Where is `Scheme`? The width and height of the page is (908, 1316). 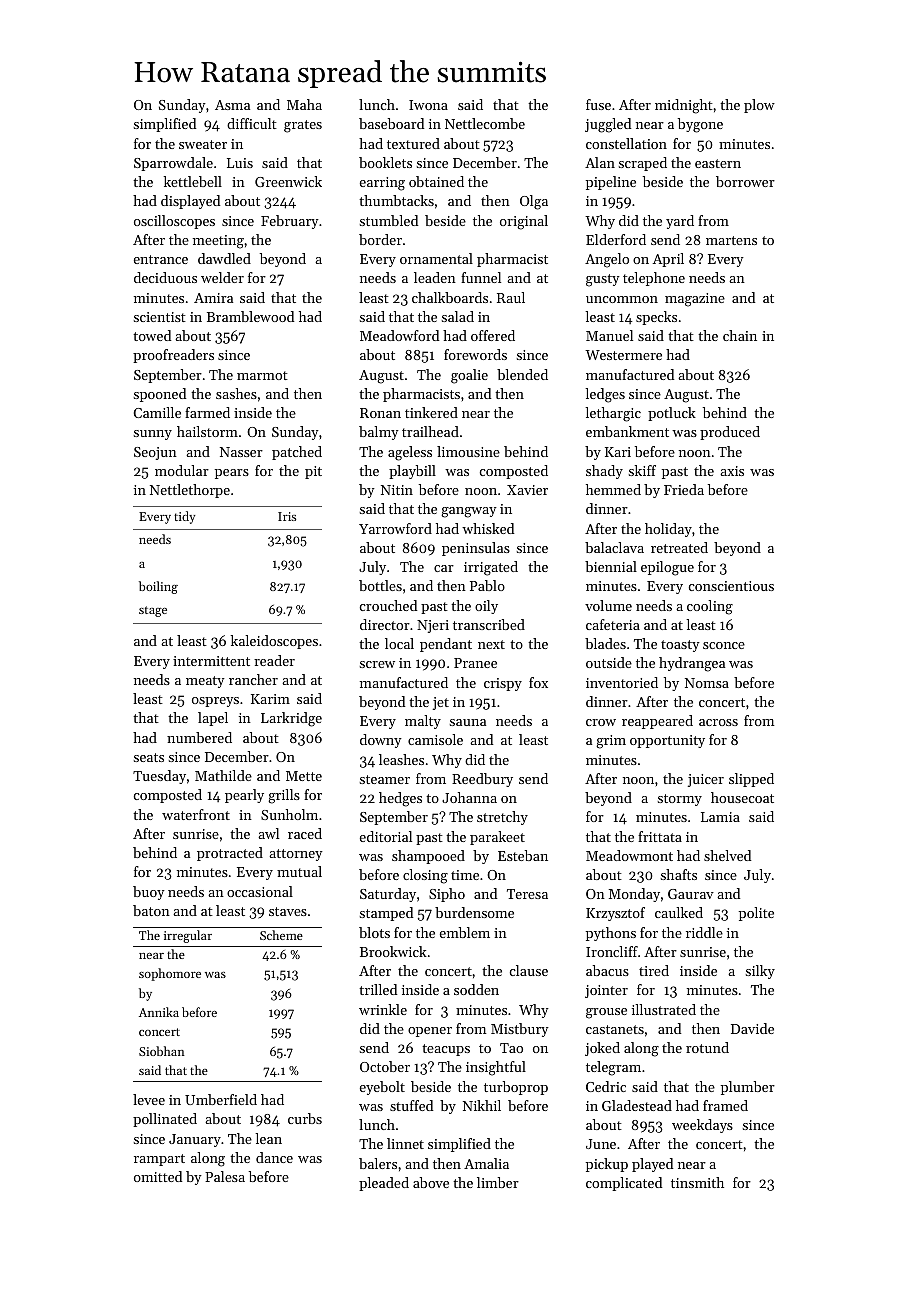 Scheme is located at coordinates (281, 935).
